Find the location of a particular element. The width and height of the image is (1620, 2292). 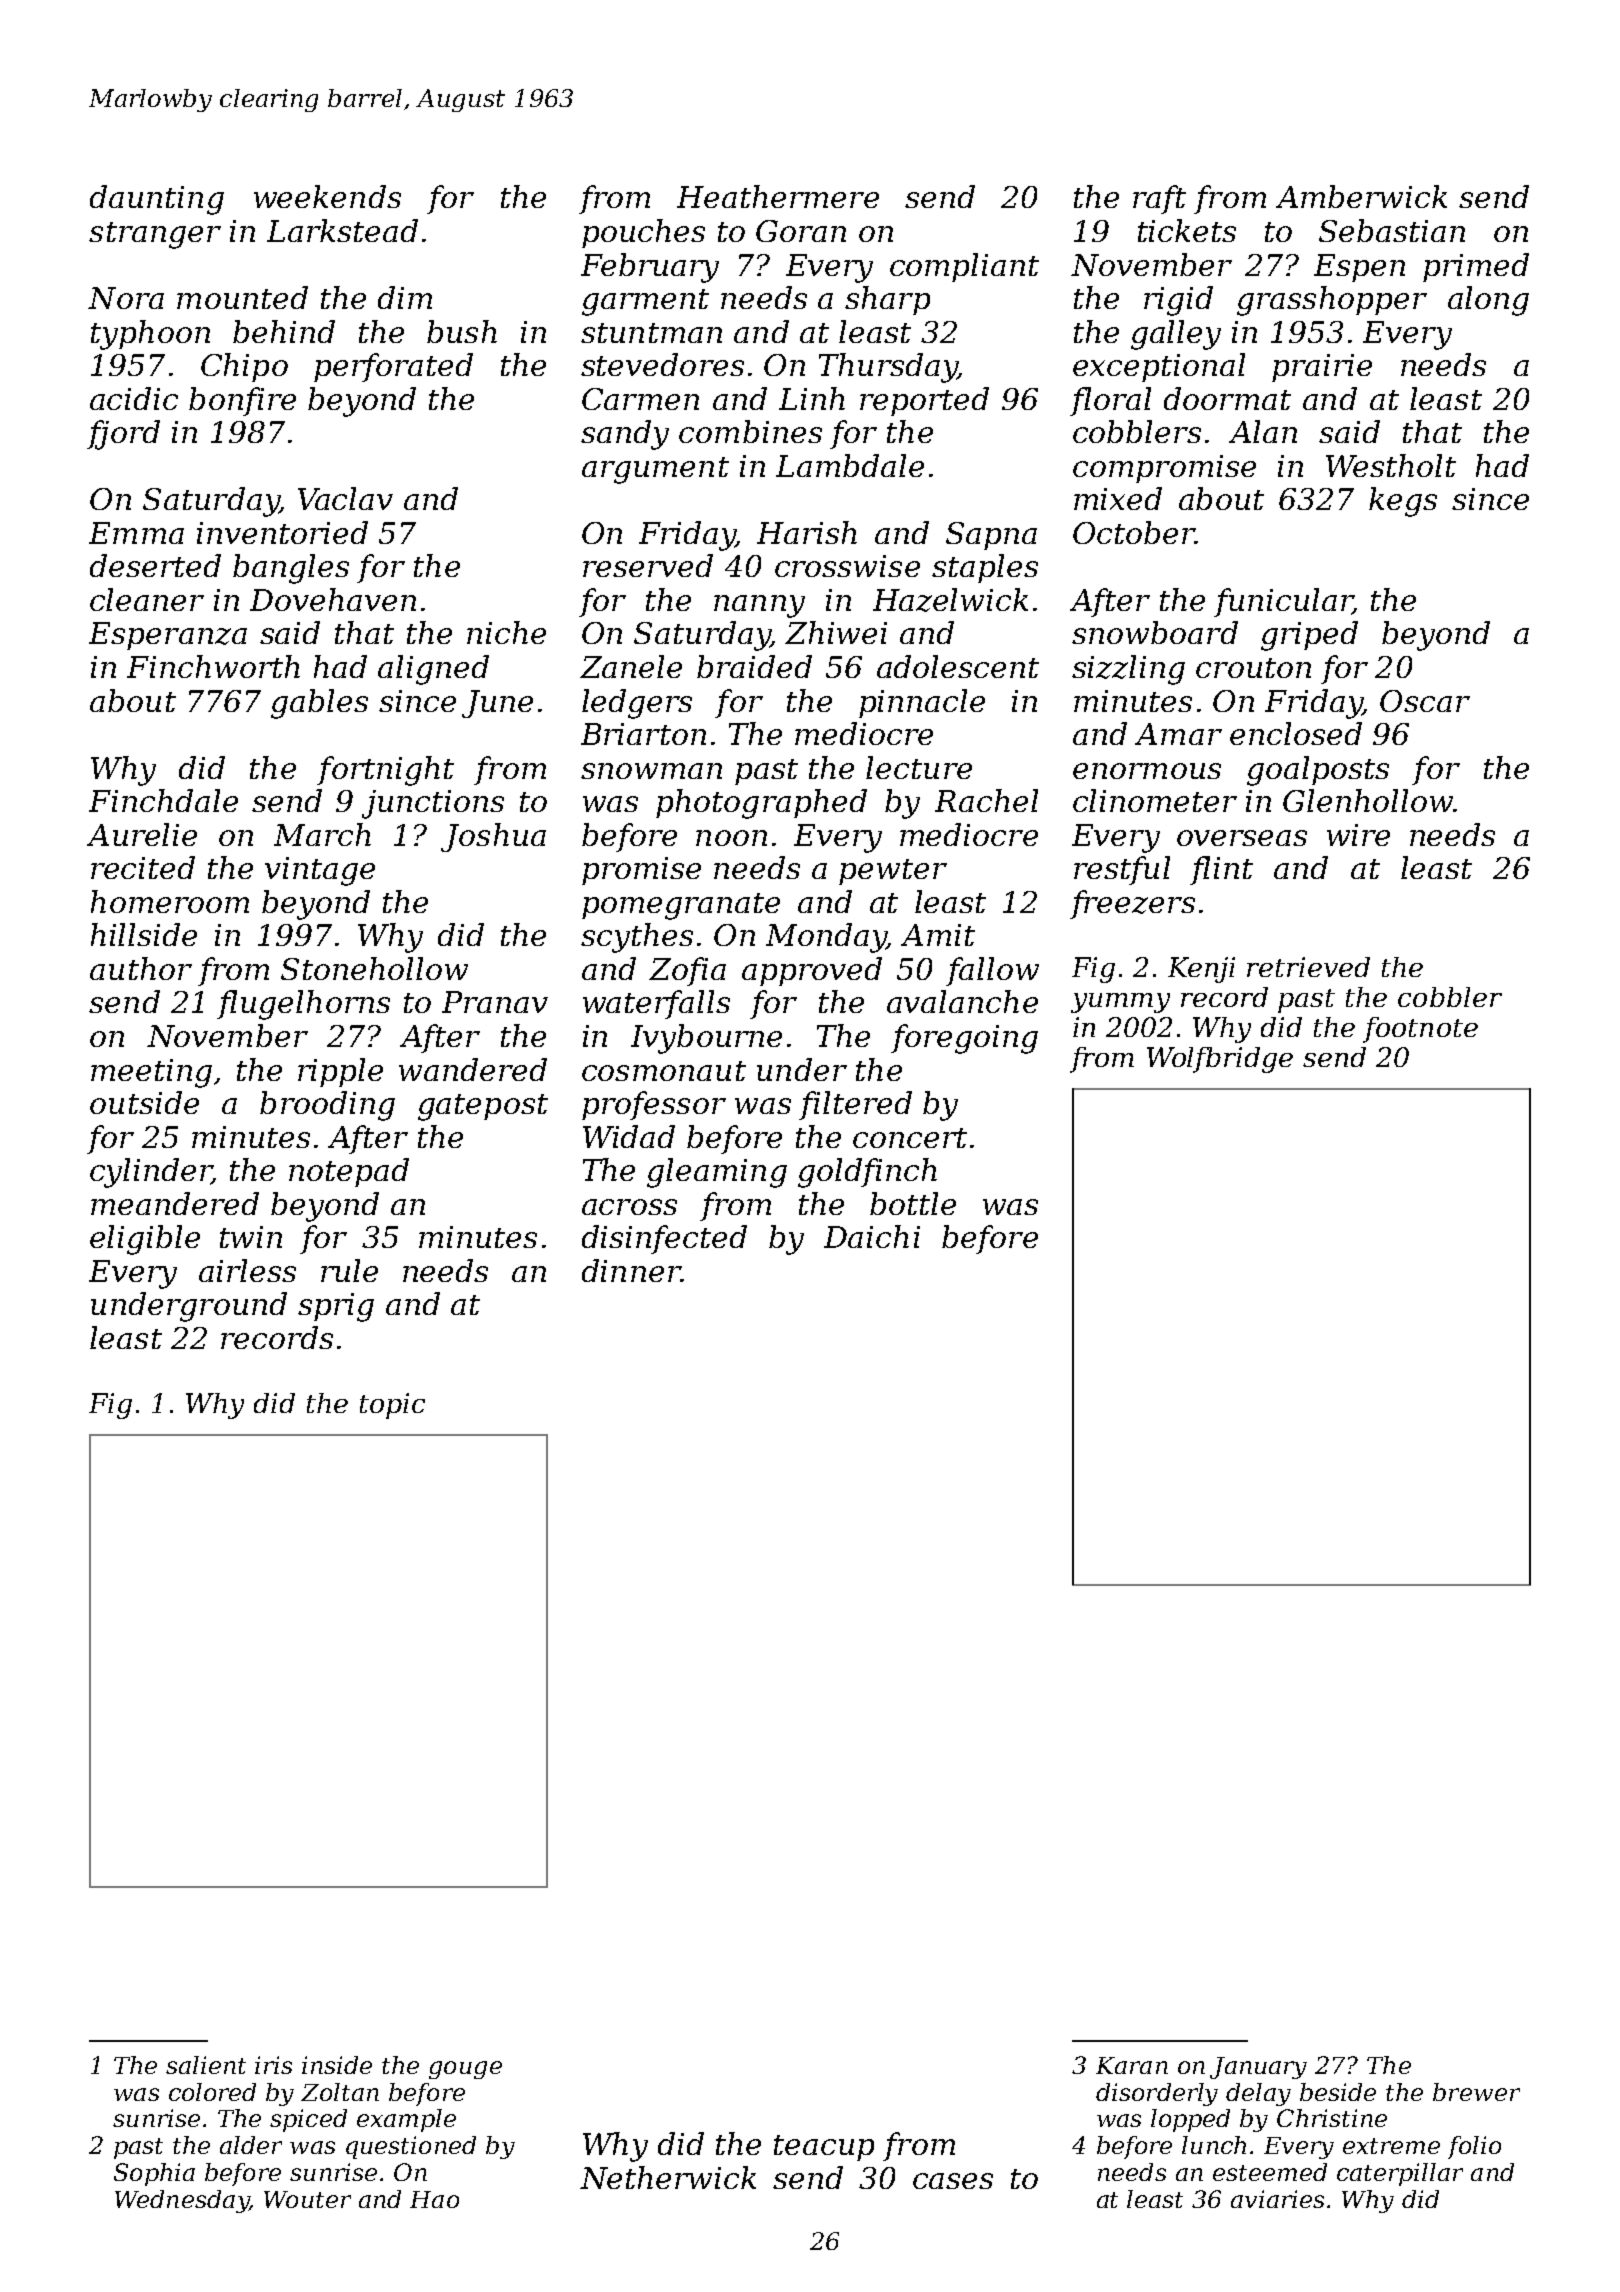

dinner is located at coordinates (631, 1270).
